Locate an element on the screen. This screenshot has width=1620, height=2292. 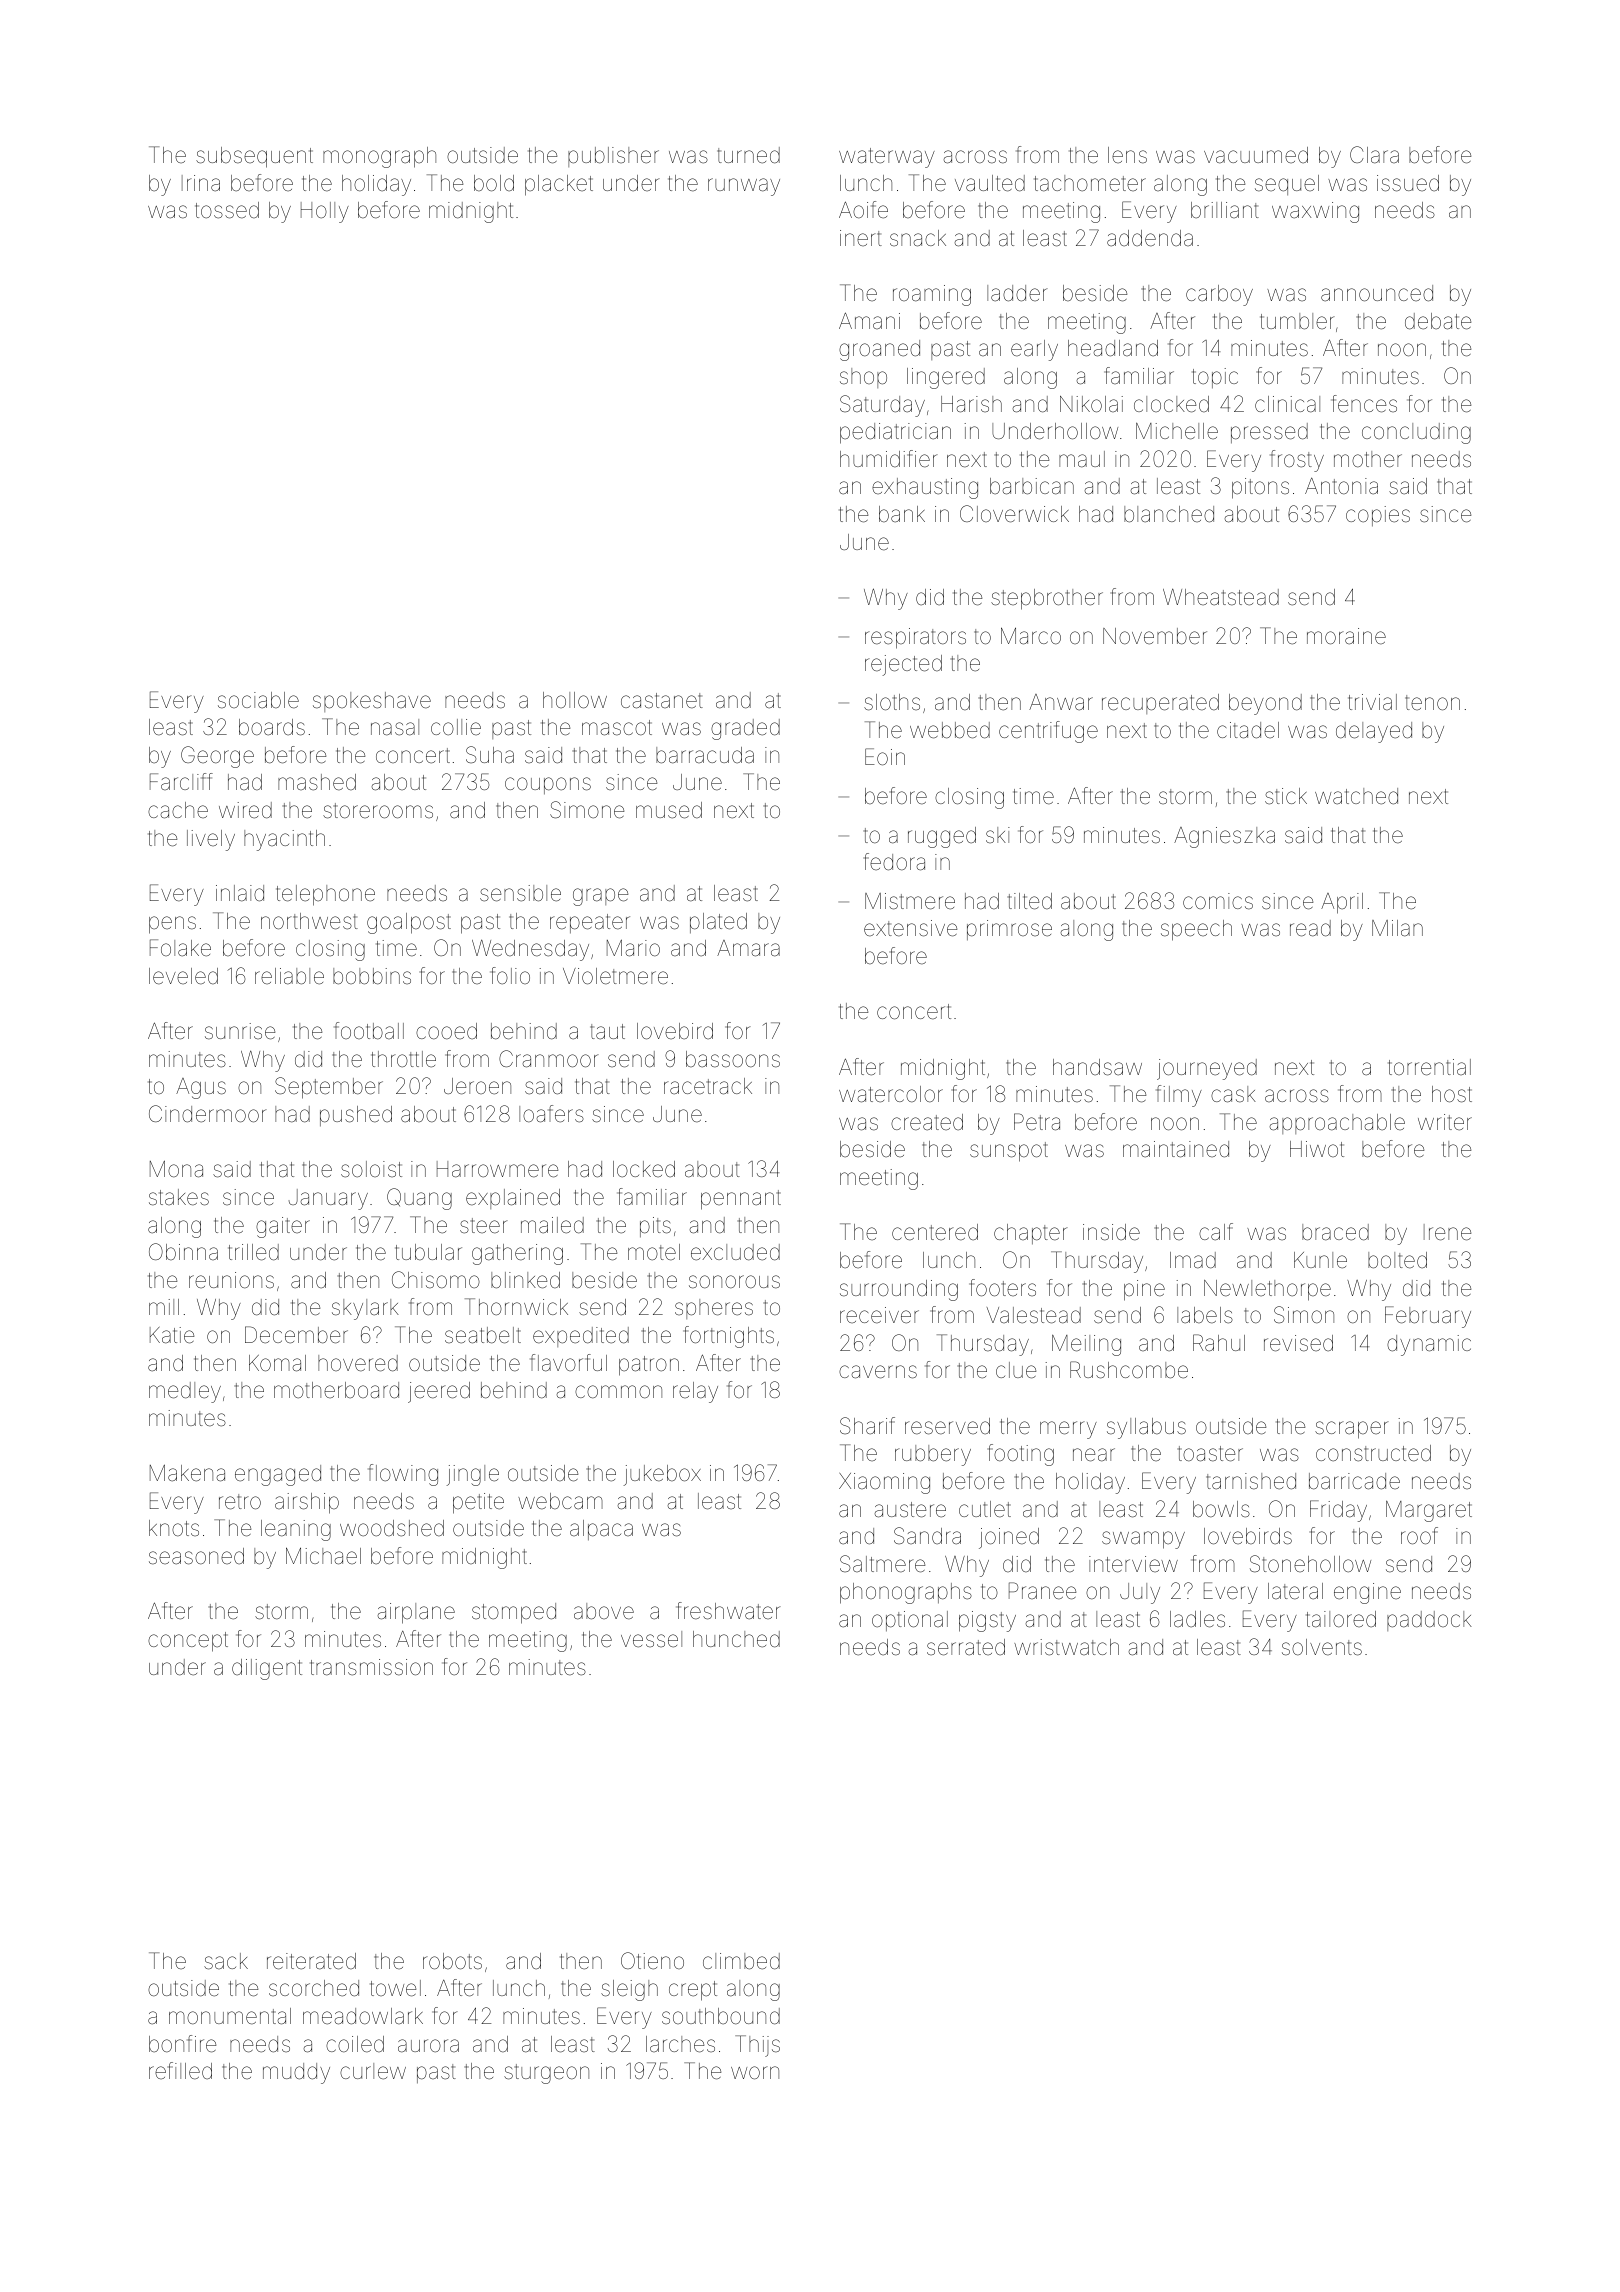
pushed is located at coordinates (356, 1116).
